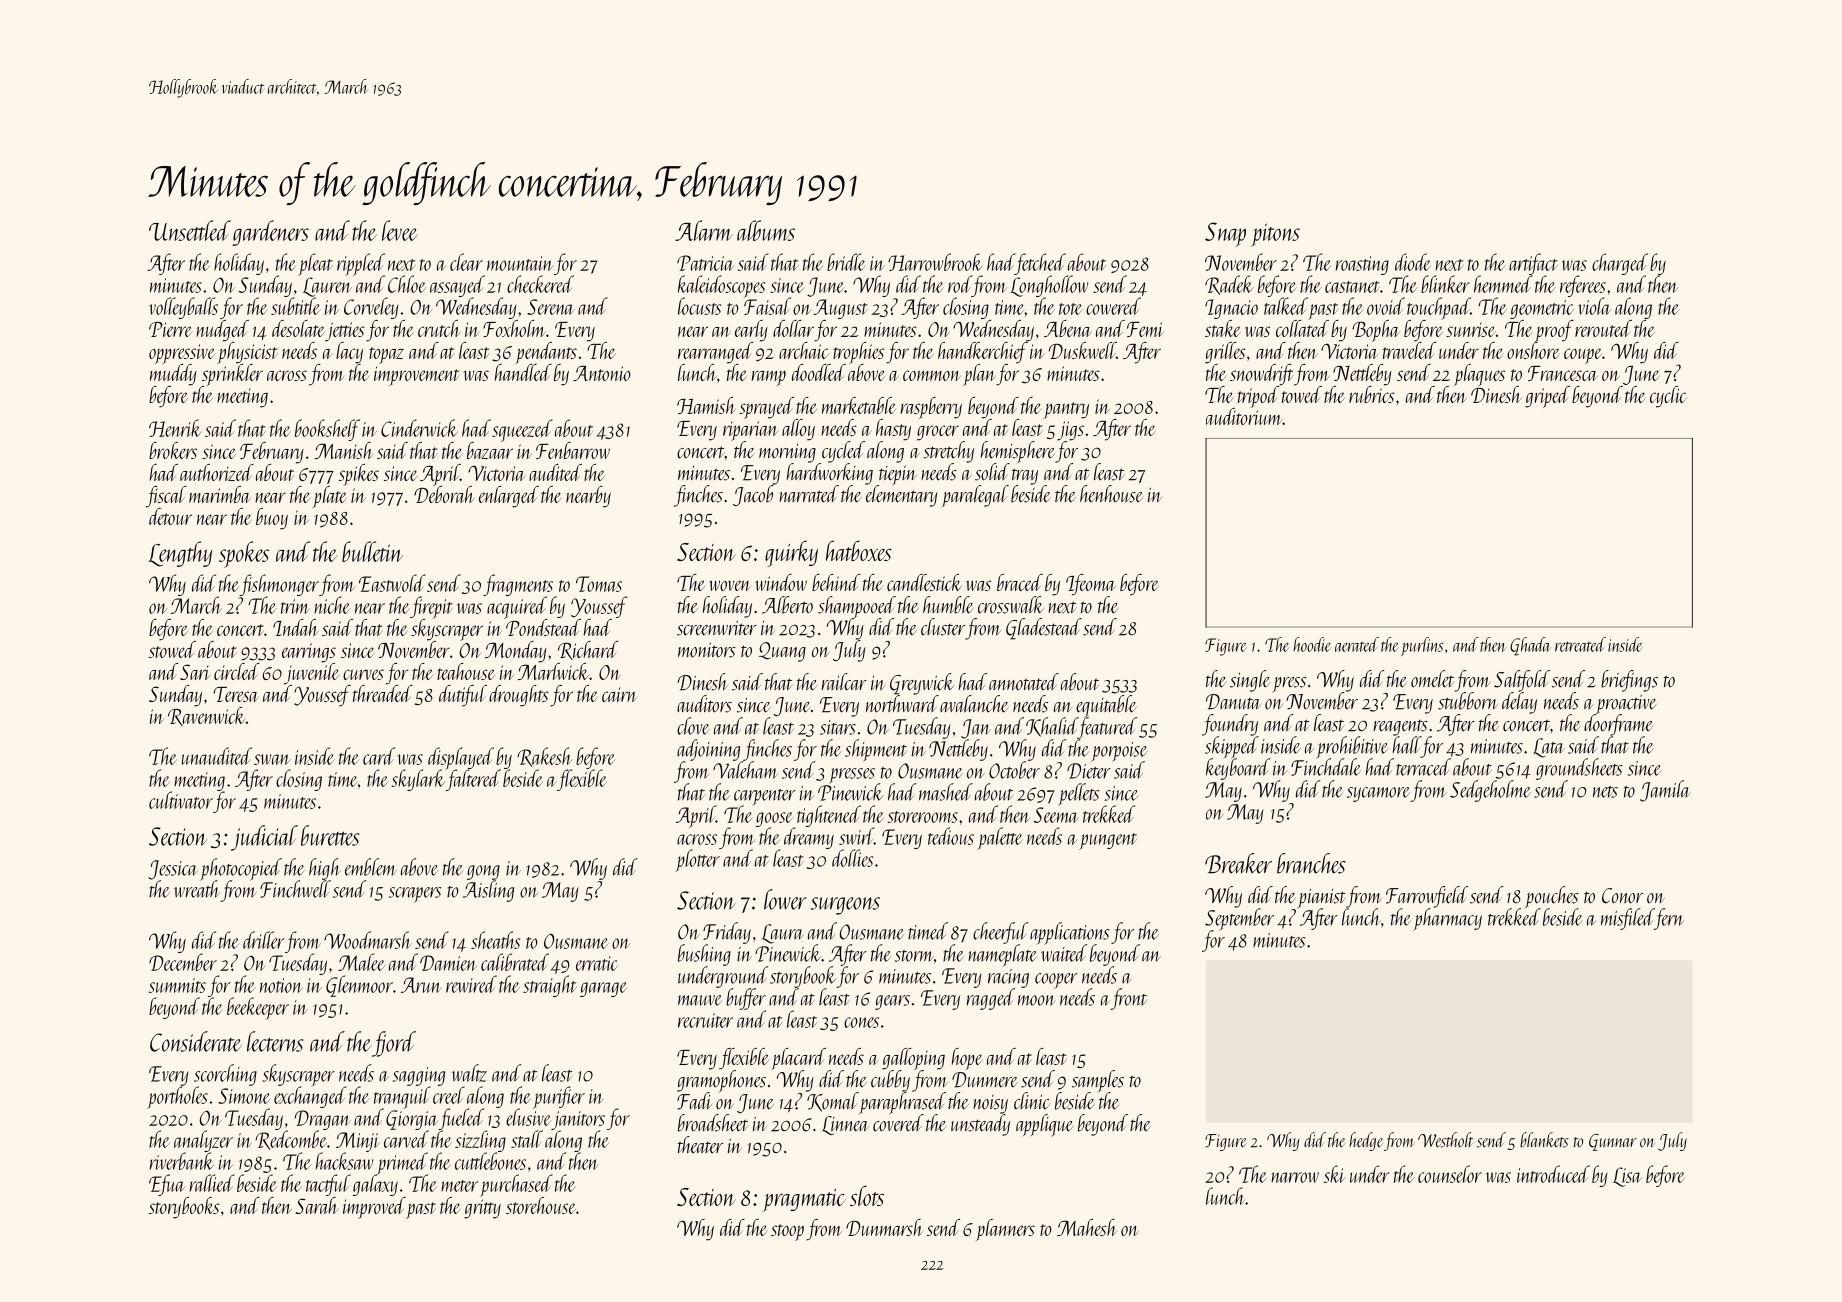 The width and height of the page is (1842, 1302). Describe the element at coordinates (704, 955) in the page. I see `bushing` at that location.
